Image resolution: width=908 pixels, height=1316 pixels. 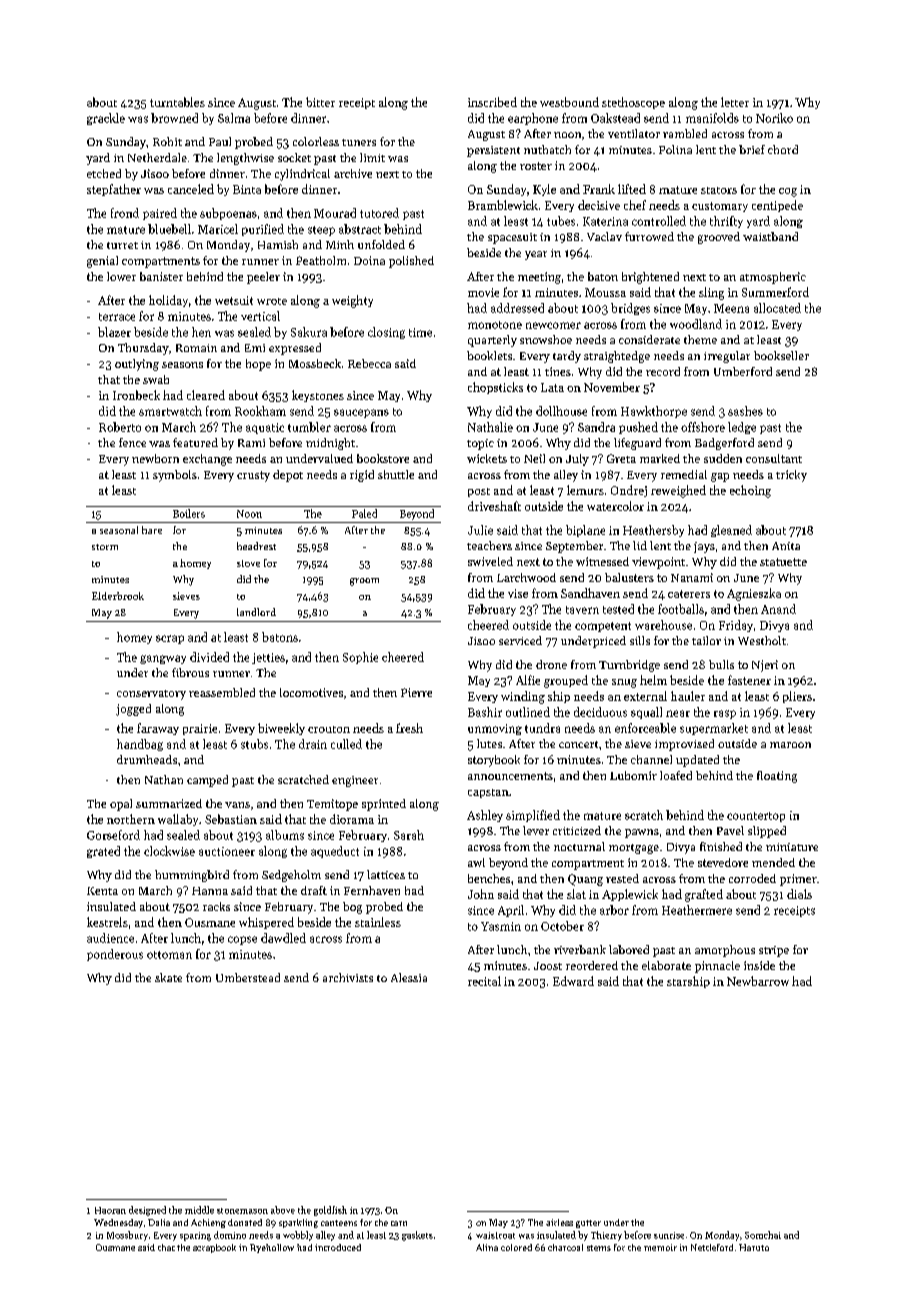 I want to click on movie, so click(x=483, y=292).
